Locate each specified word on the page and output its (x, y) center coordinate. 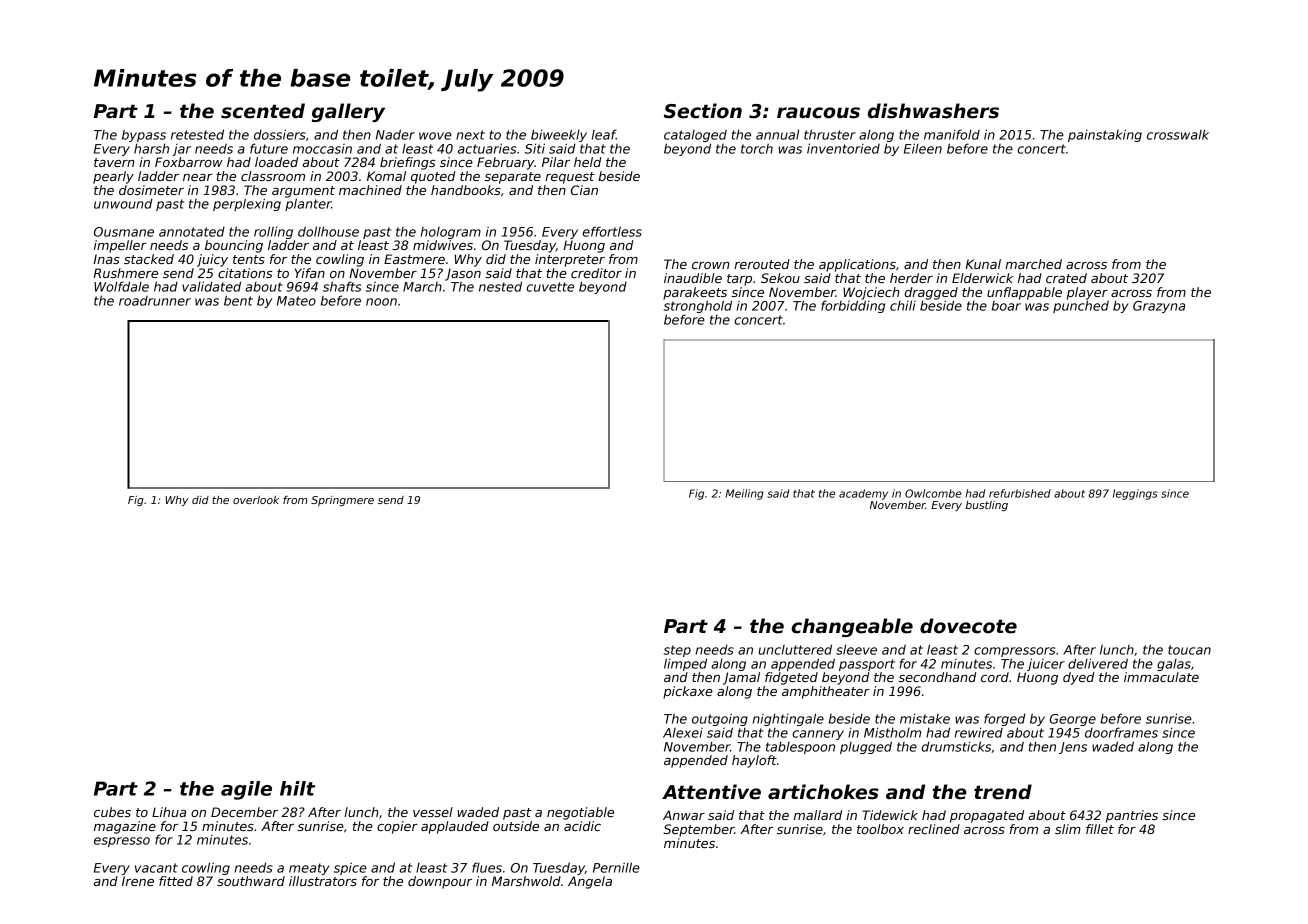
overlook (256, 500)
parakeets (695, 293)
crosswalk (1178, 134)
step (677, 651)
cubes (112, 812)
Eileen (923, 148)
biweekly (559, 135)
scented (263, 111)
